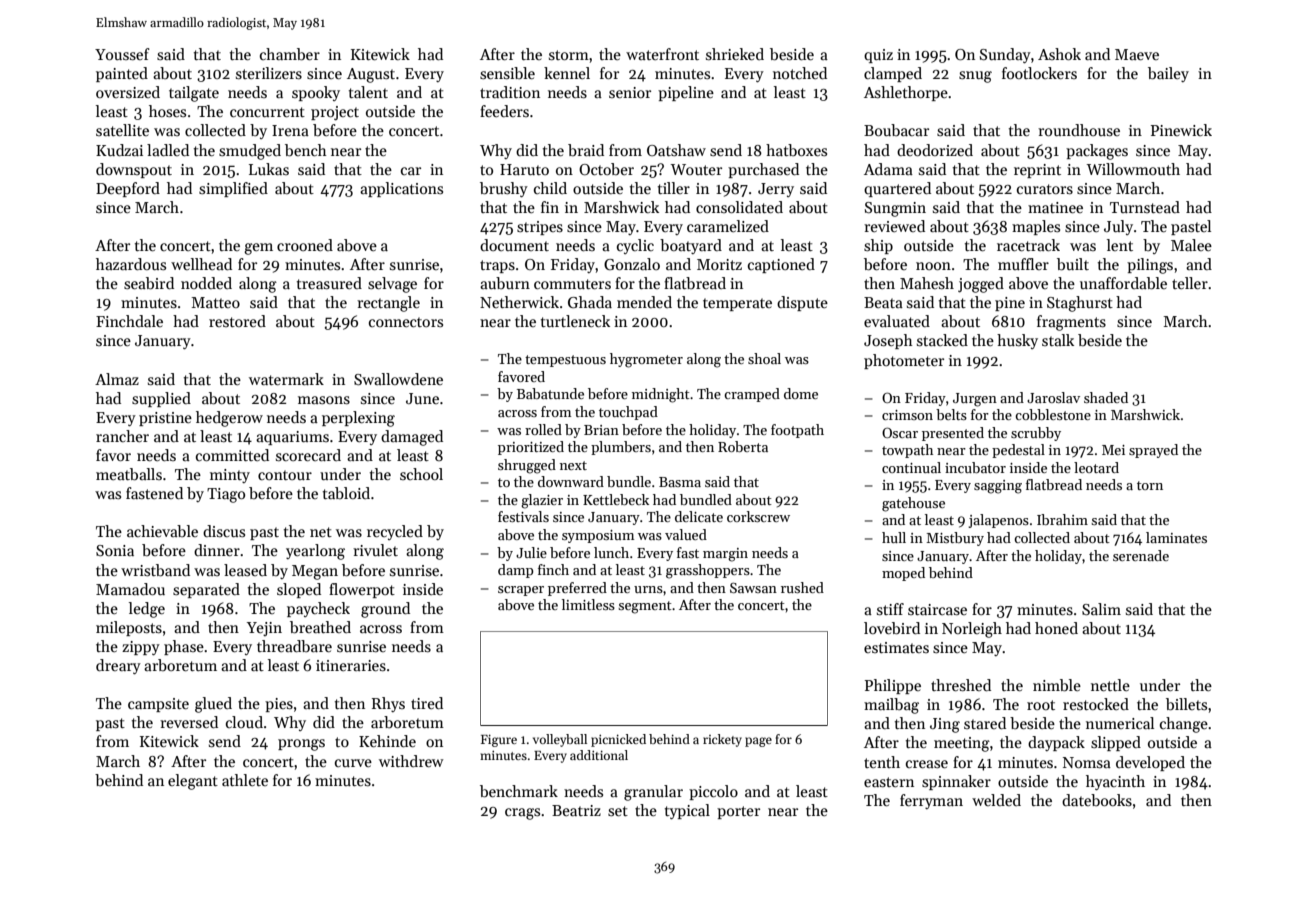 The height and width of the screenshot is (924, 1308). Describe the element at coordinates (122, 54) in the screenshot. I see `Youssef` at that location.
